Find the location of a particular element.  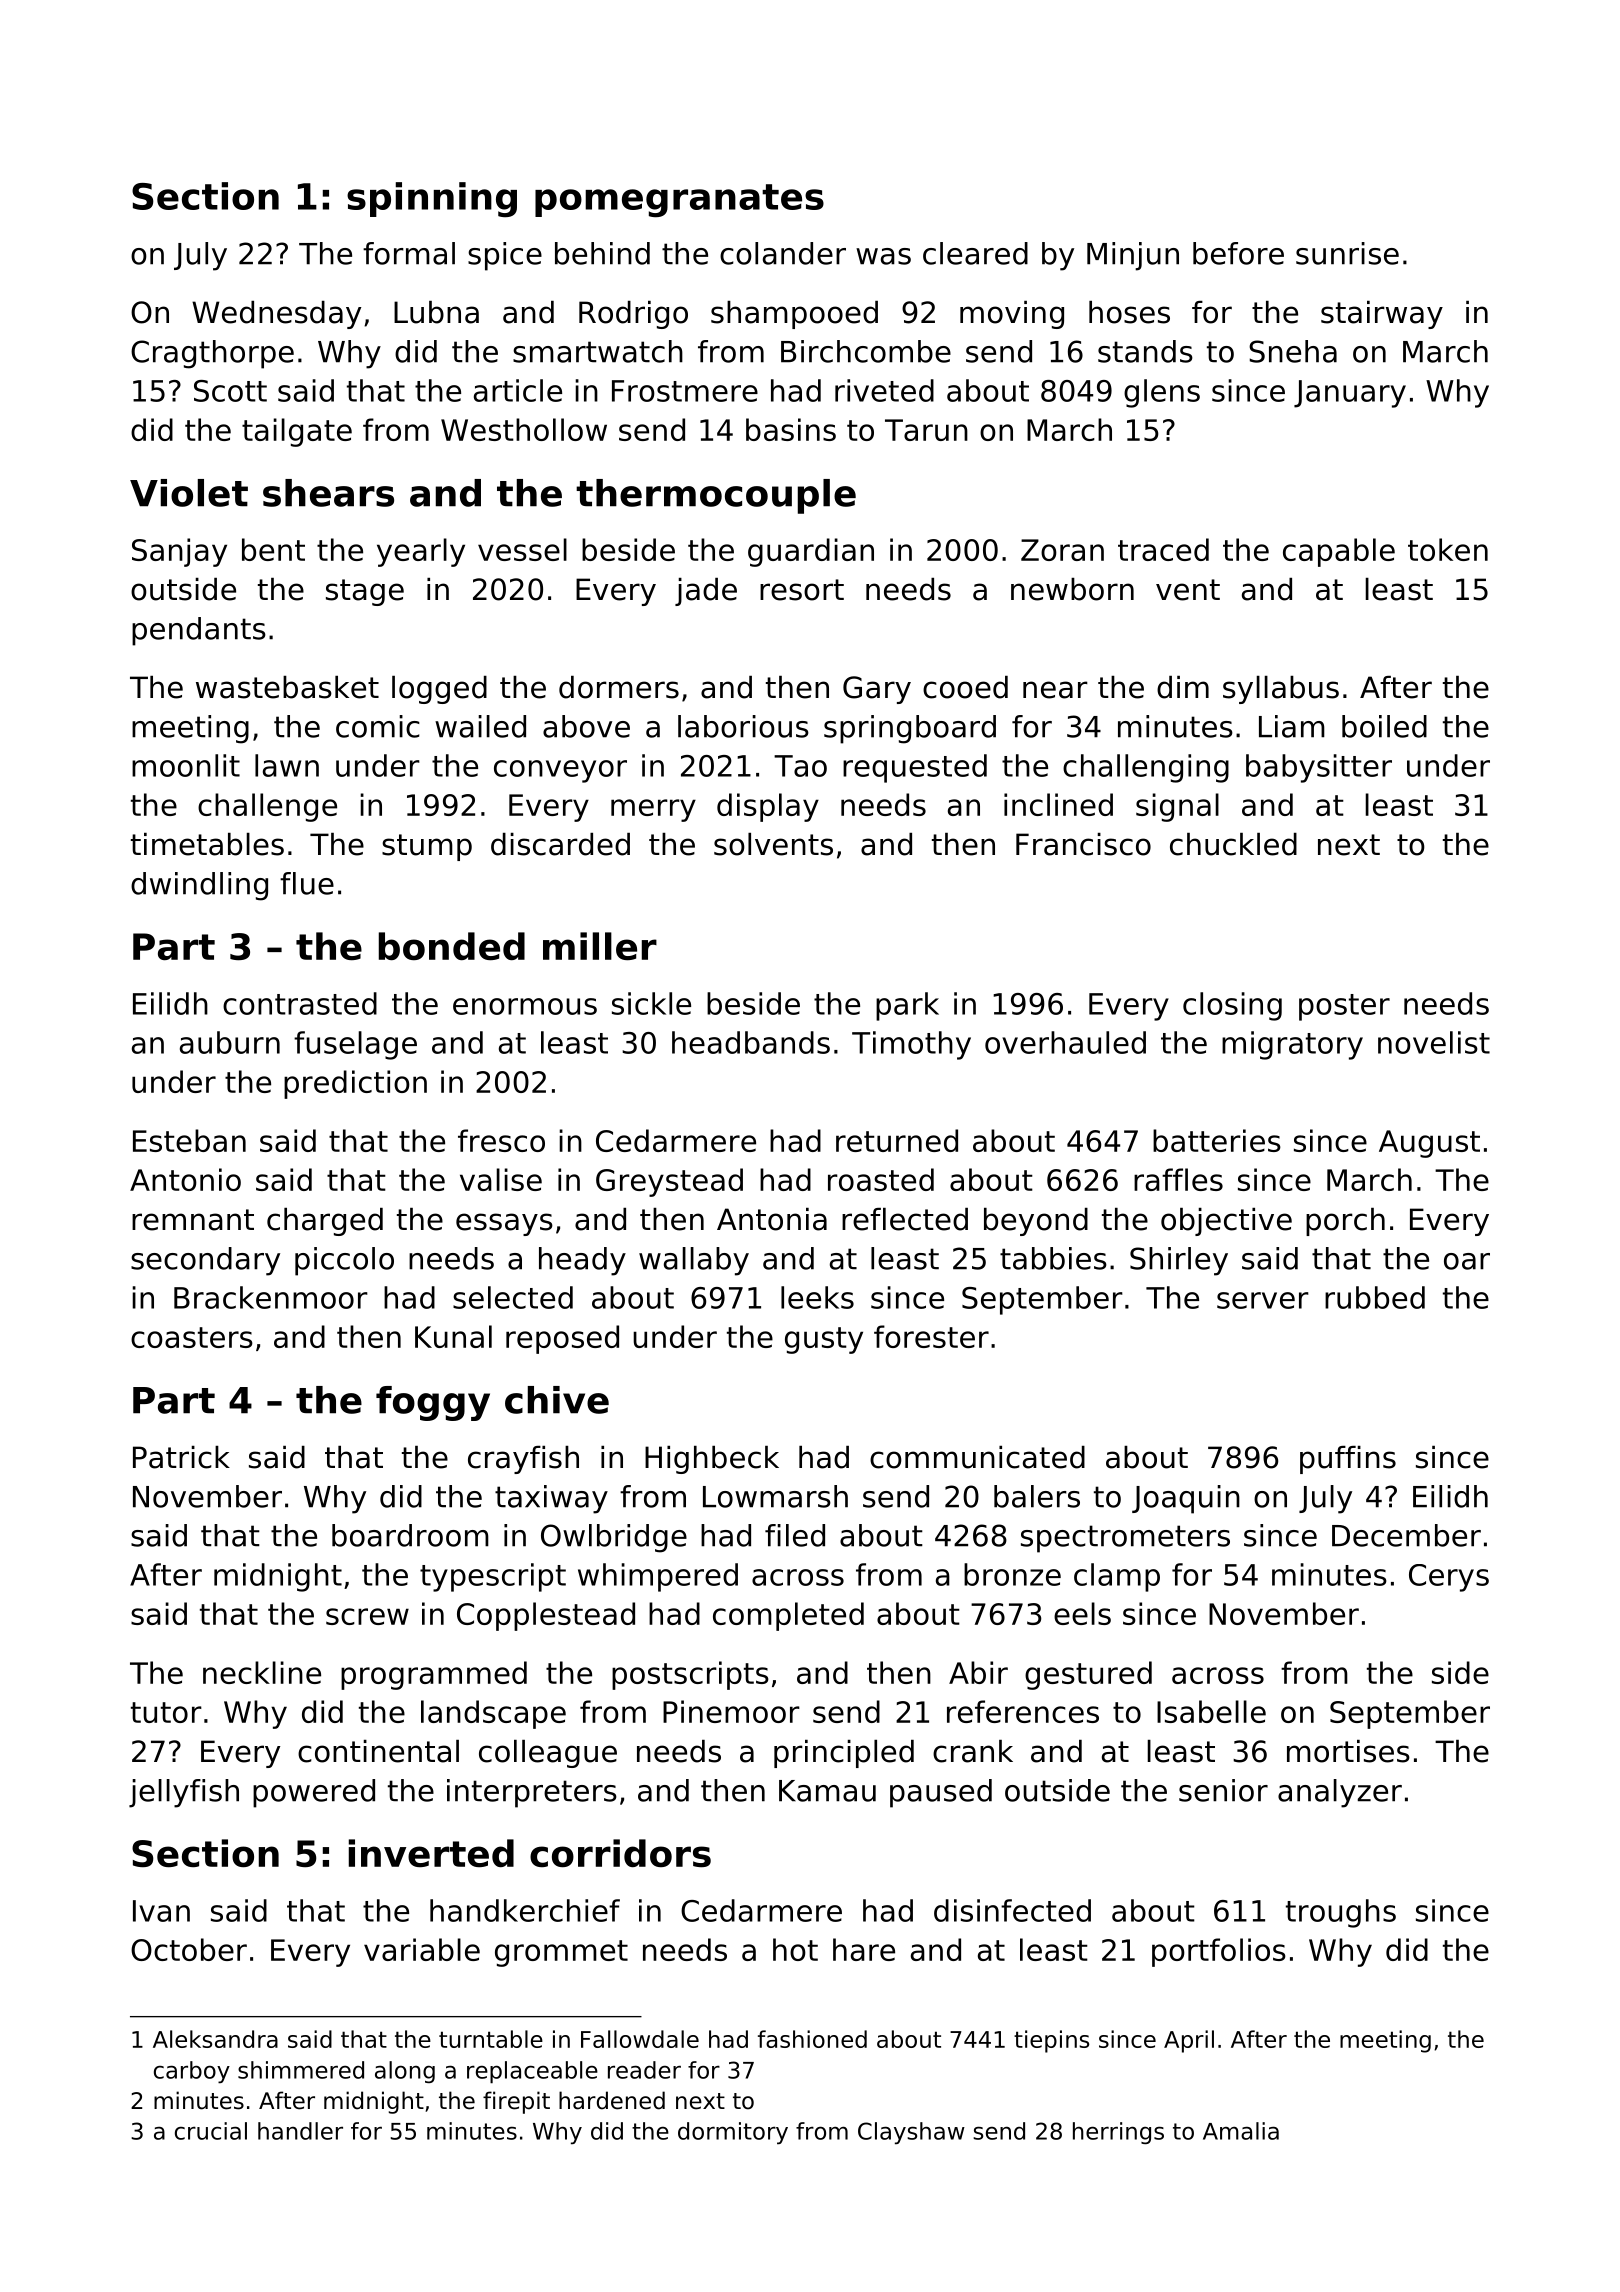

dormitory is located at coordinates (733, 2133).
